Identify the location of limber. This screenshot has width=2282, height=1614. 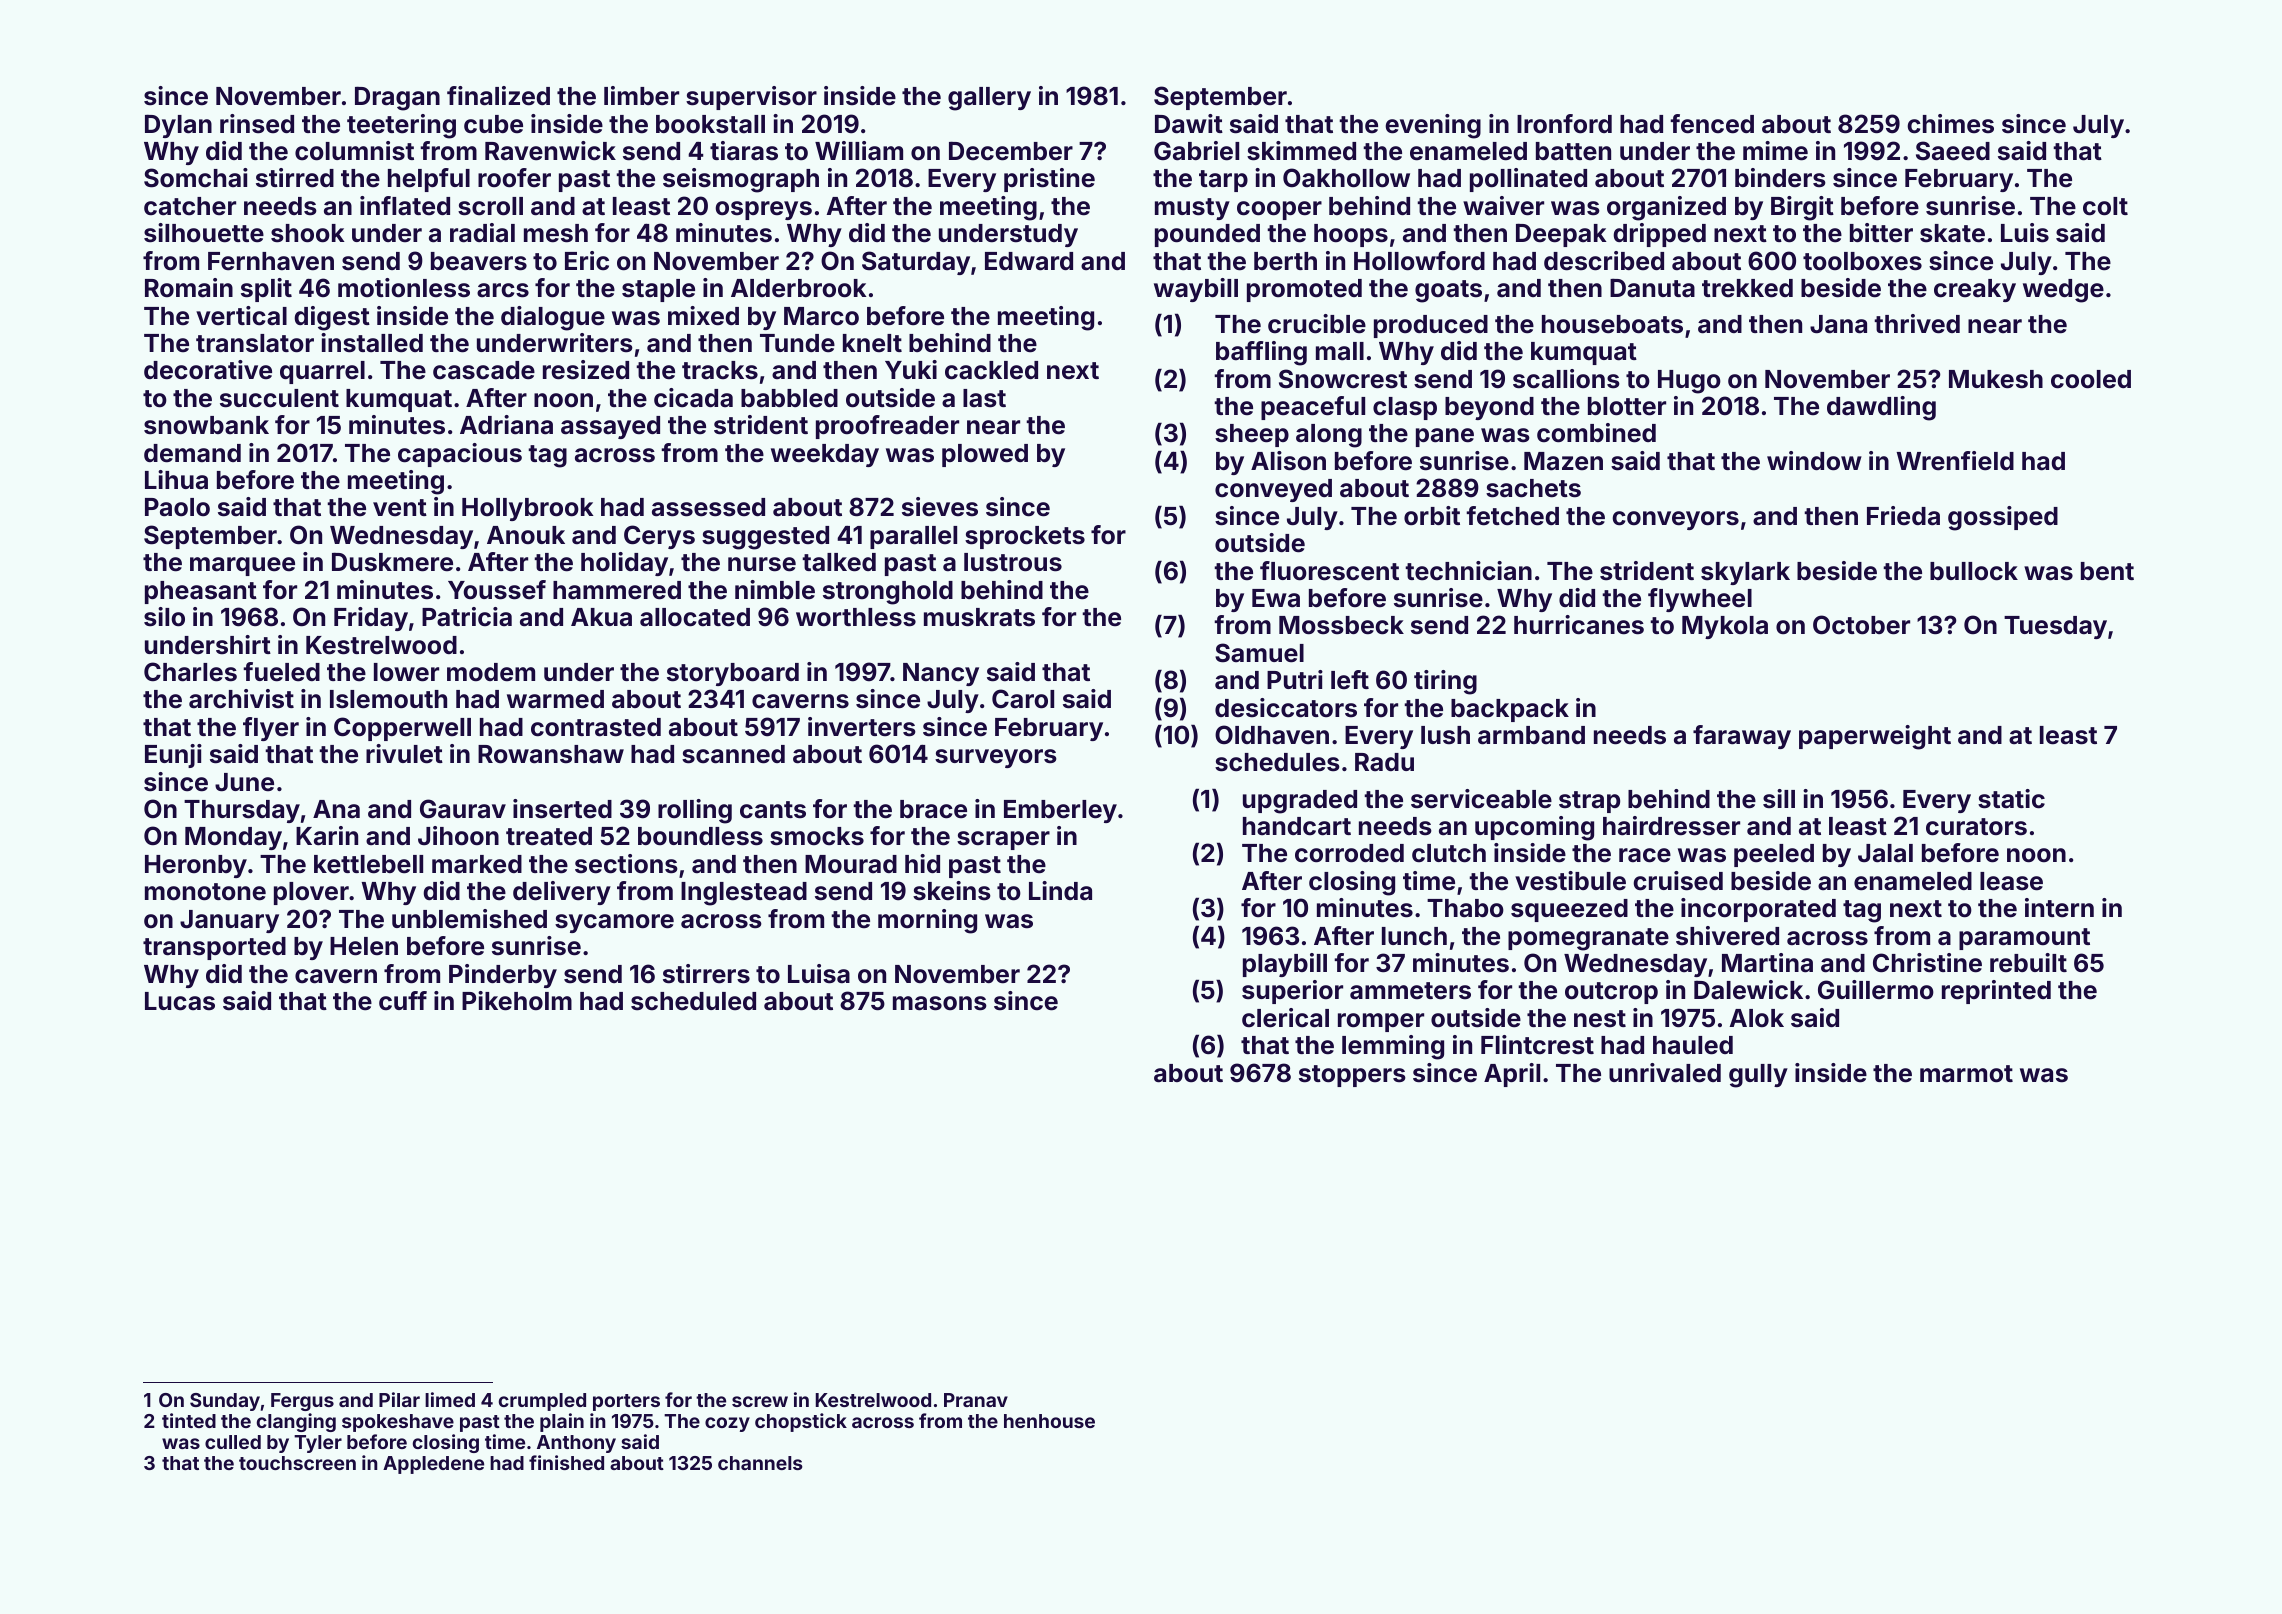
(641, 96).
